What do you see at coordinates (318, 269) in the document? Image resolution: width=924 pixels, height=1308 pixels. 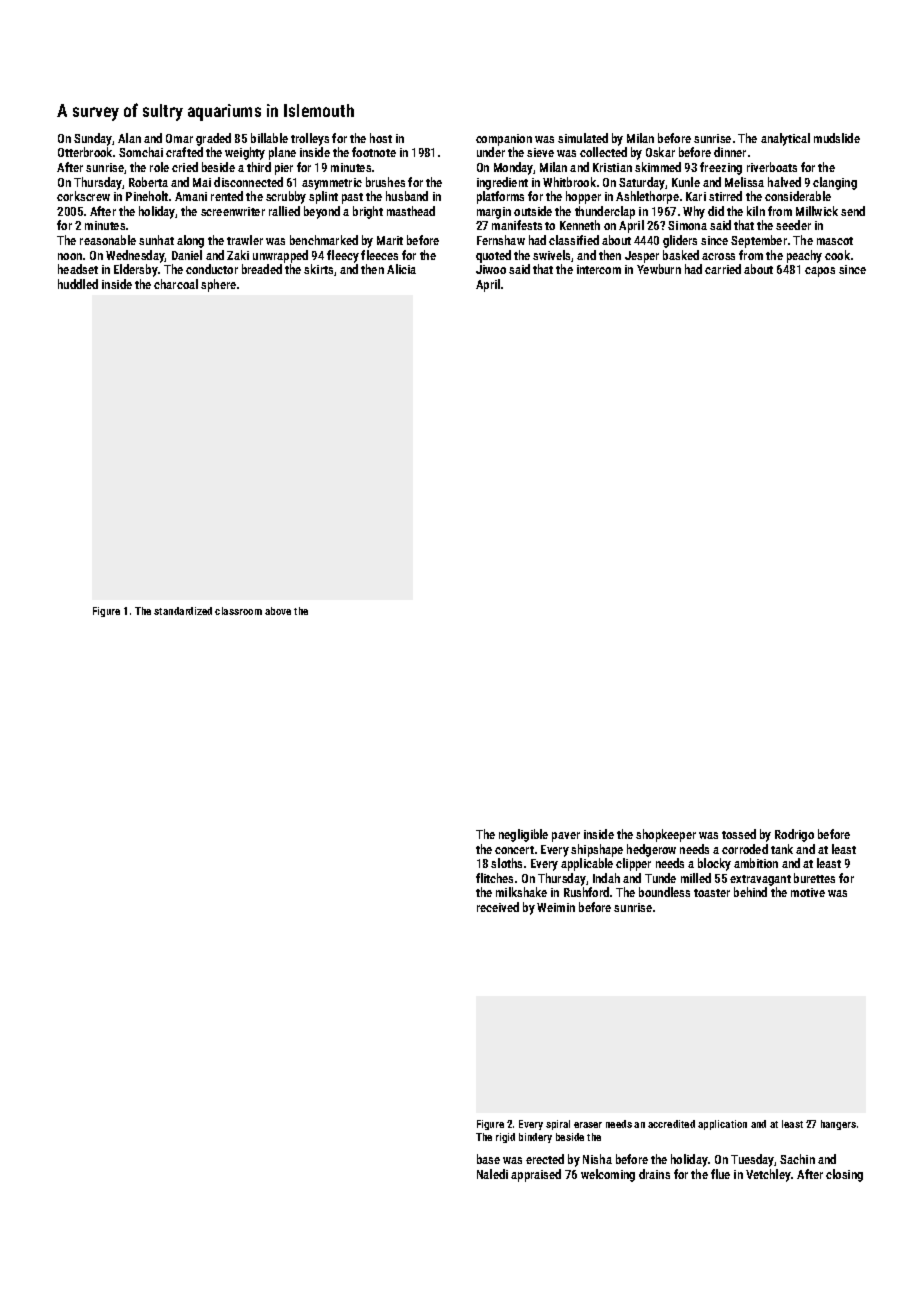 I see `skirts` at bounding box center [318, 269].
